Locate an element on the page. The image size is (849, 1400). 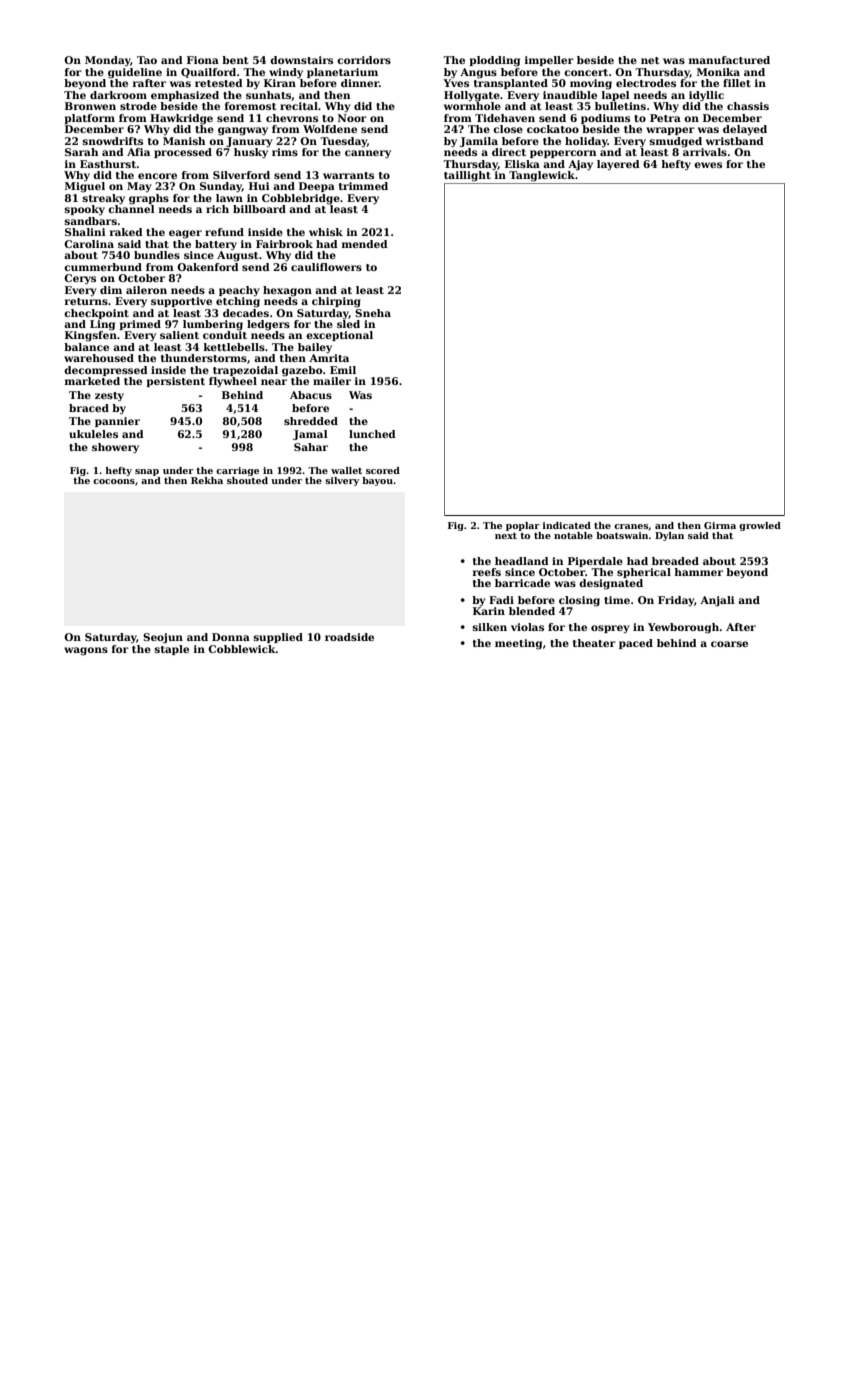
manufactured is located at coordinates (729, 60).
